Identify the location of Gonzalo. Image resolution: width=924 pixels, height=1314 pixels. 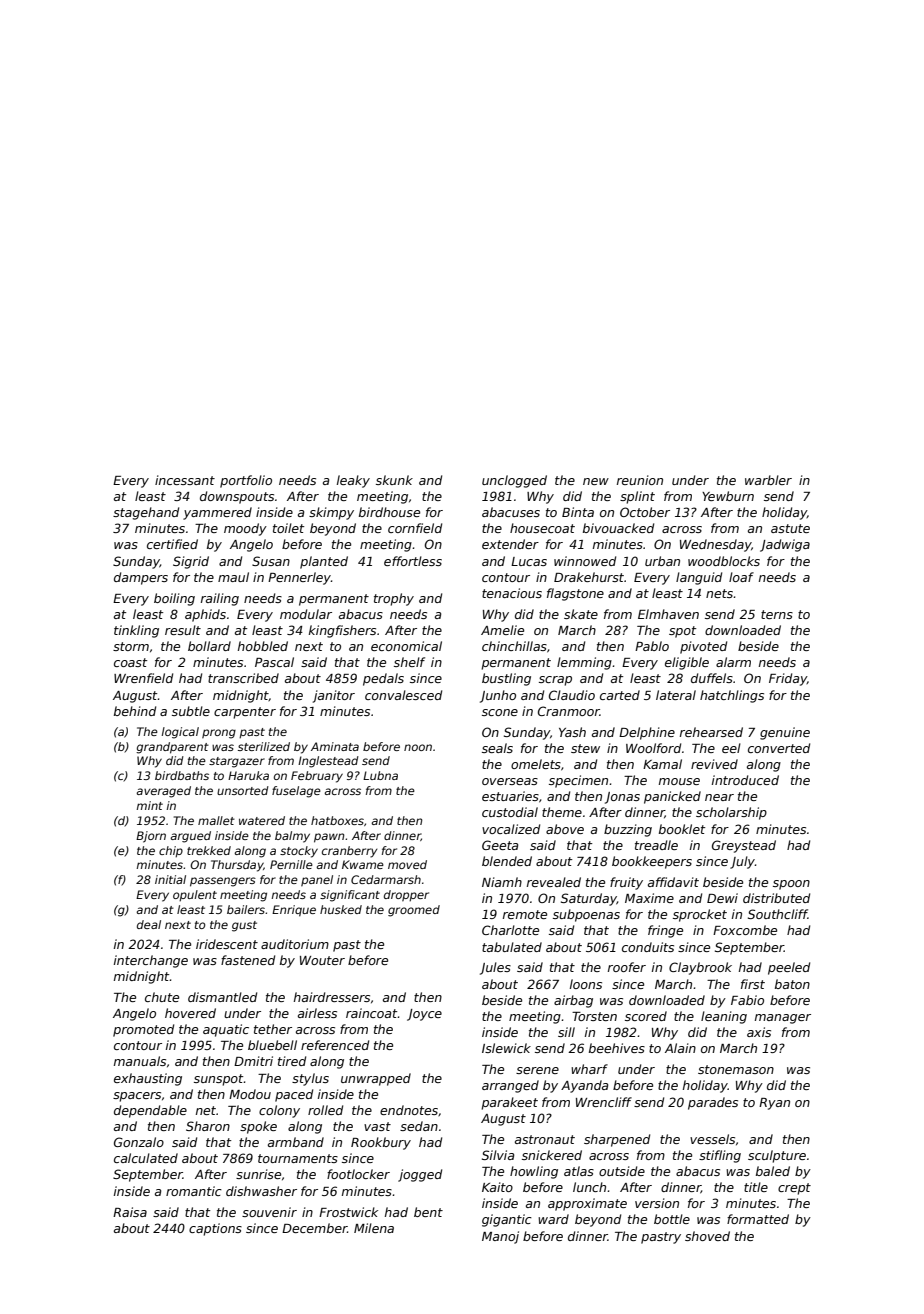
(139, 1142).
